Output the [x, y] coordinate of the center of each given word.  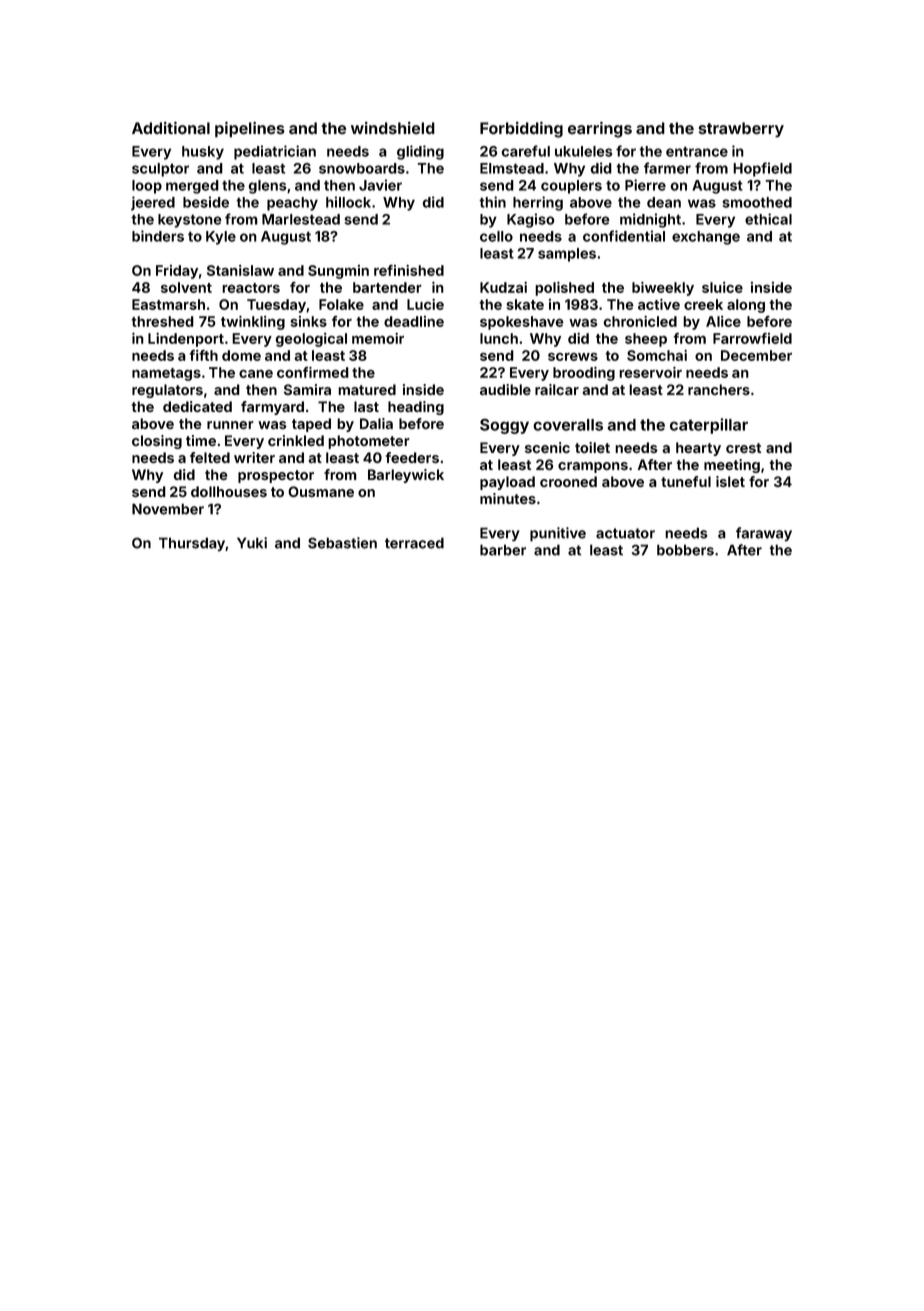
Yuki [252, 543]
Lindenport [186, 340]
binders [158, 236]
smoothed [757, 202]
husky [203, 153]
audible [505, 389]
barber [503, 550]
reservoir [650, 372]
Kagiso [531, 220]
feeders [412, 457]
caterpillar [709, 426]
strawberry [741, 129]
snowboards [362, 168]
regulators [167, 391]
